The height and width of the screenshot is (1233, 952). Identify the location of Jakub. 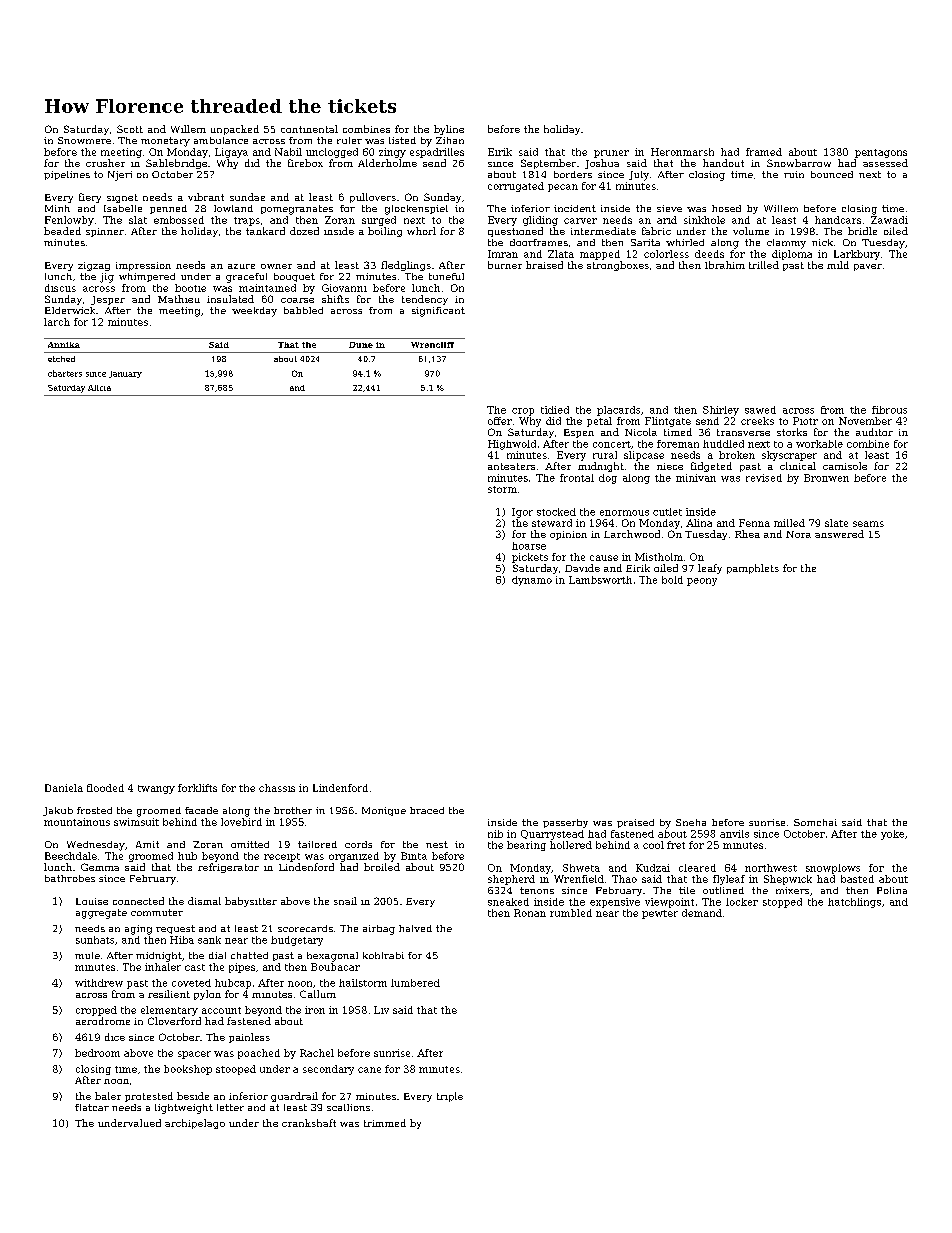
(58, 811).
